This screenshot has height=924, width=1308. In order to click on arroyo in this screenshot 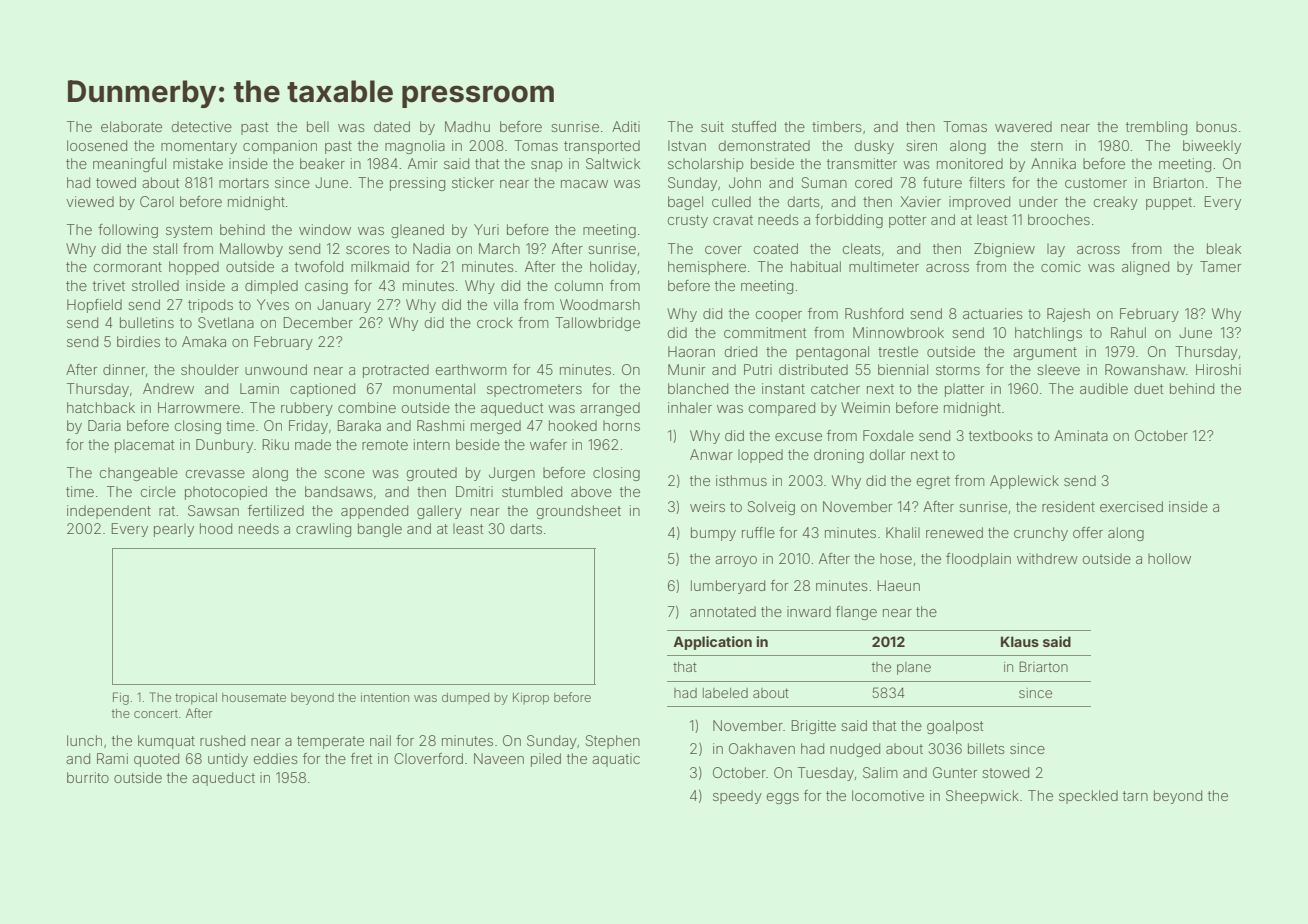, I will do `click(736, 561)`.
